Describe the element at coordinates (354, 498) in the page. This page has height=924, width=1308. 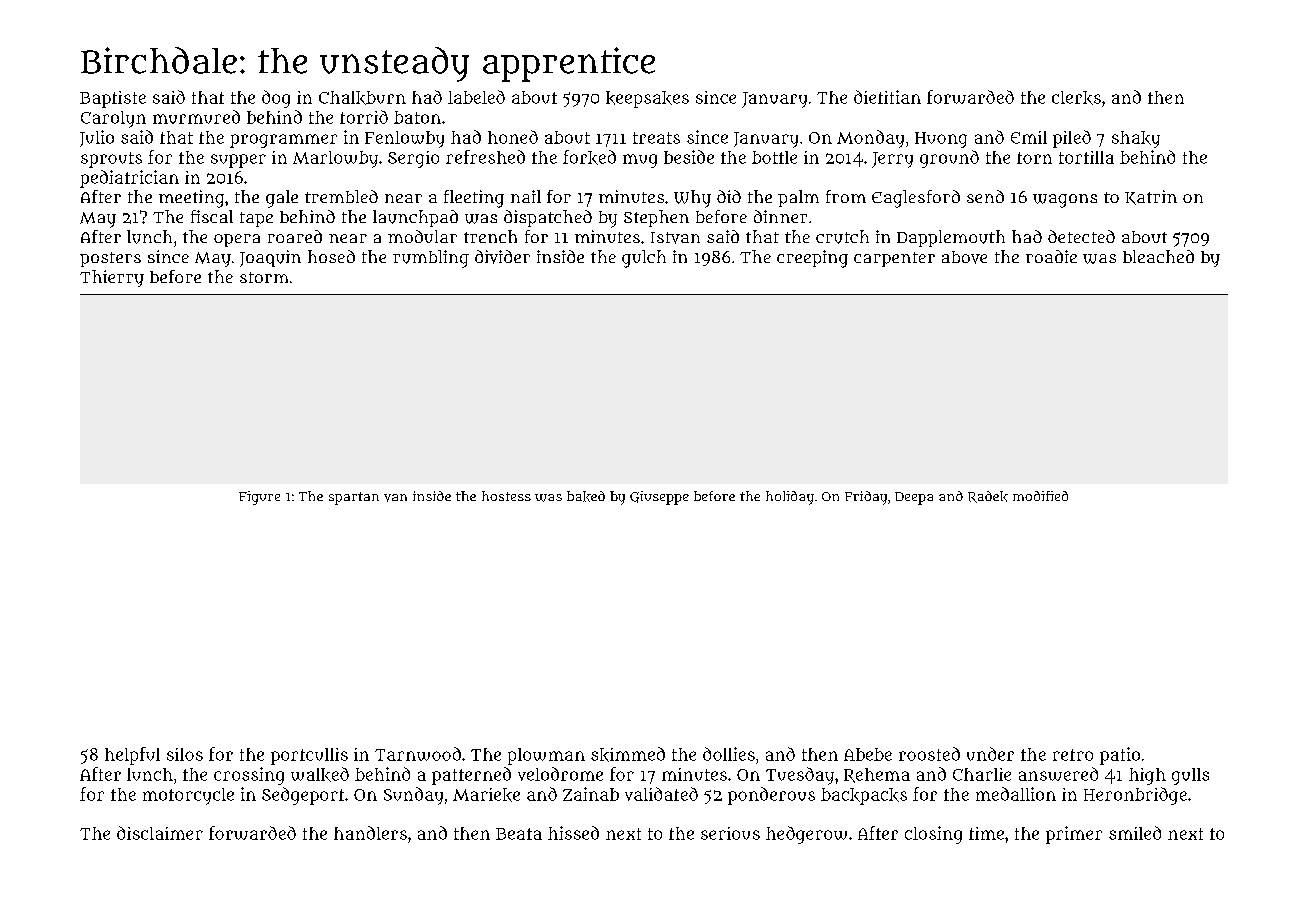
I see `spartan` at that location.
